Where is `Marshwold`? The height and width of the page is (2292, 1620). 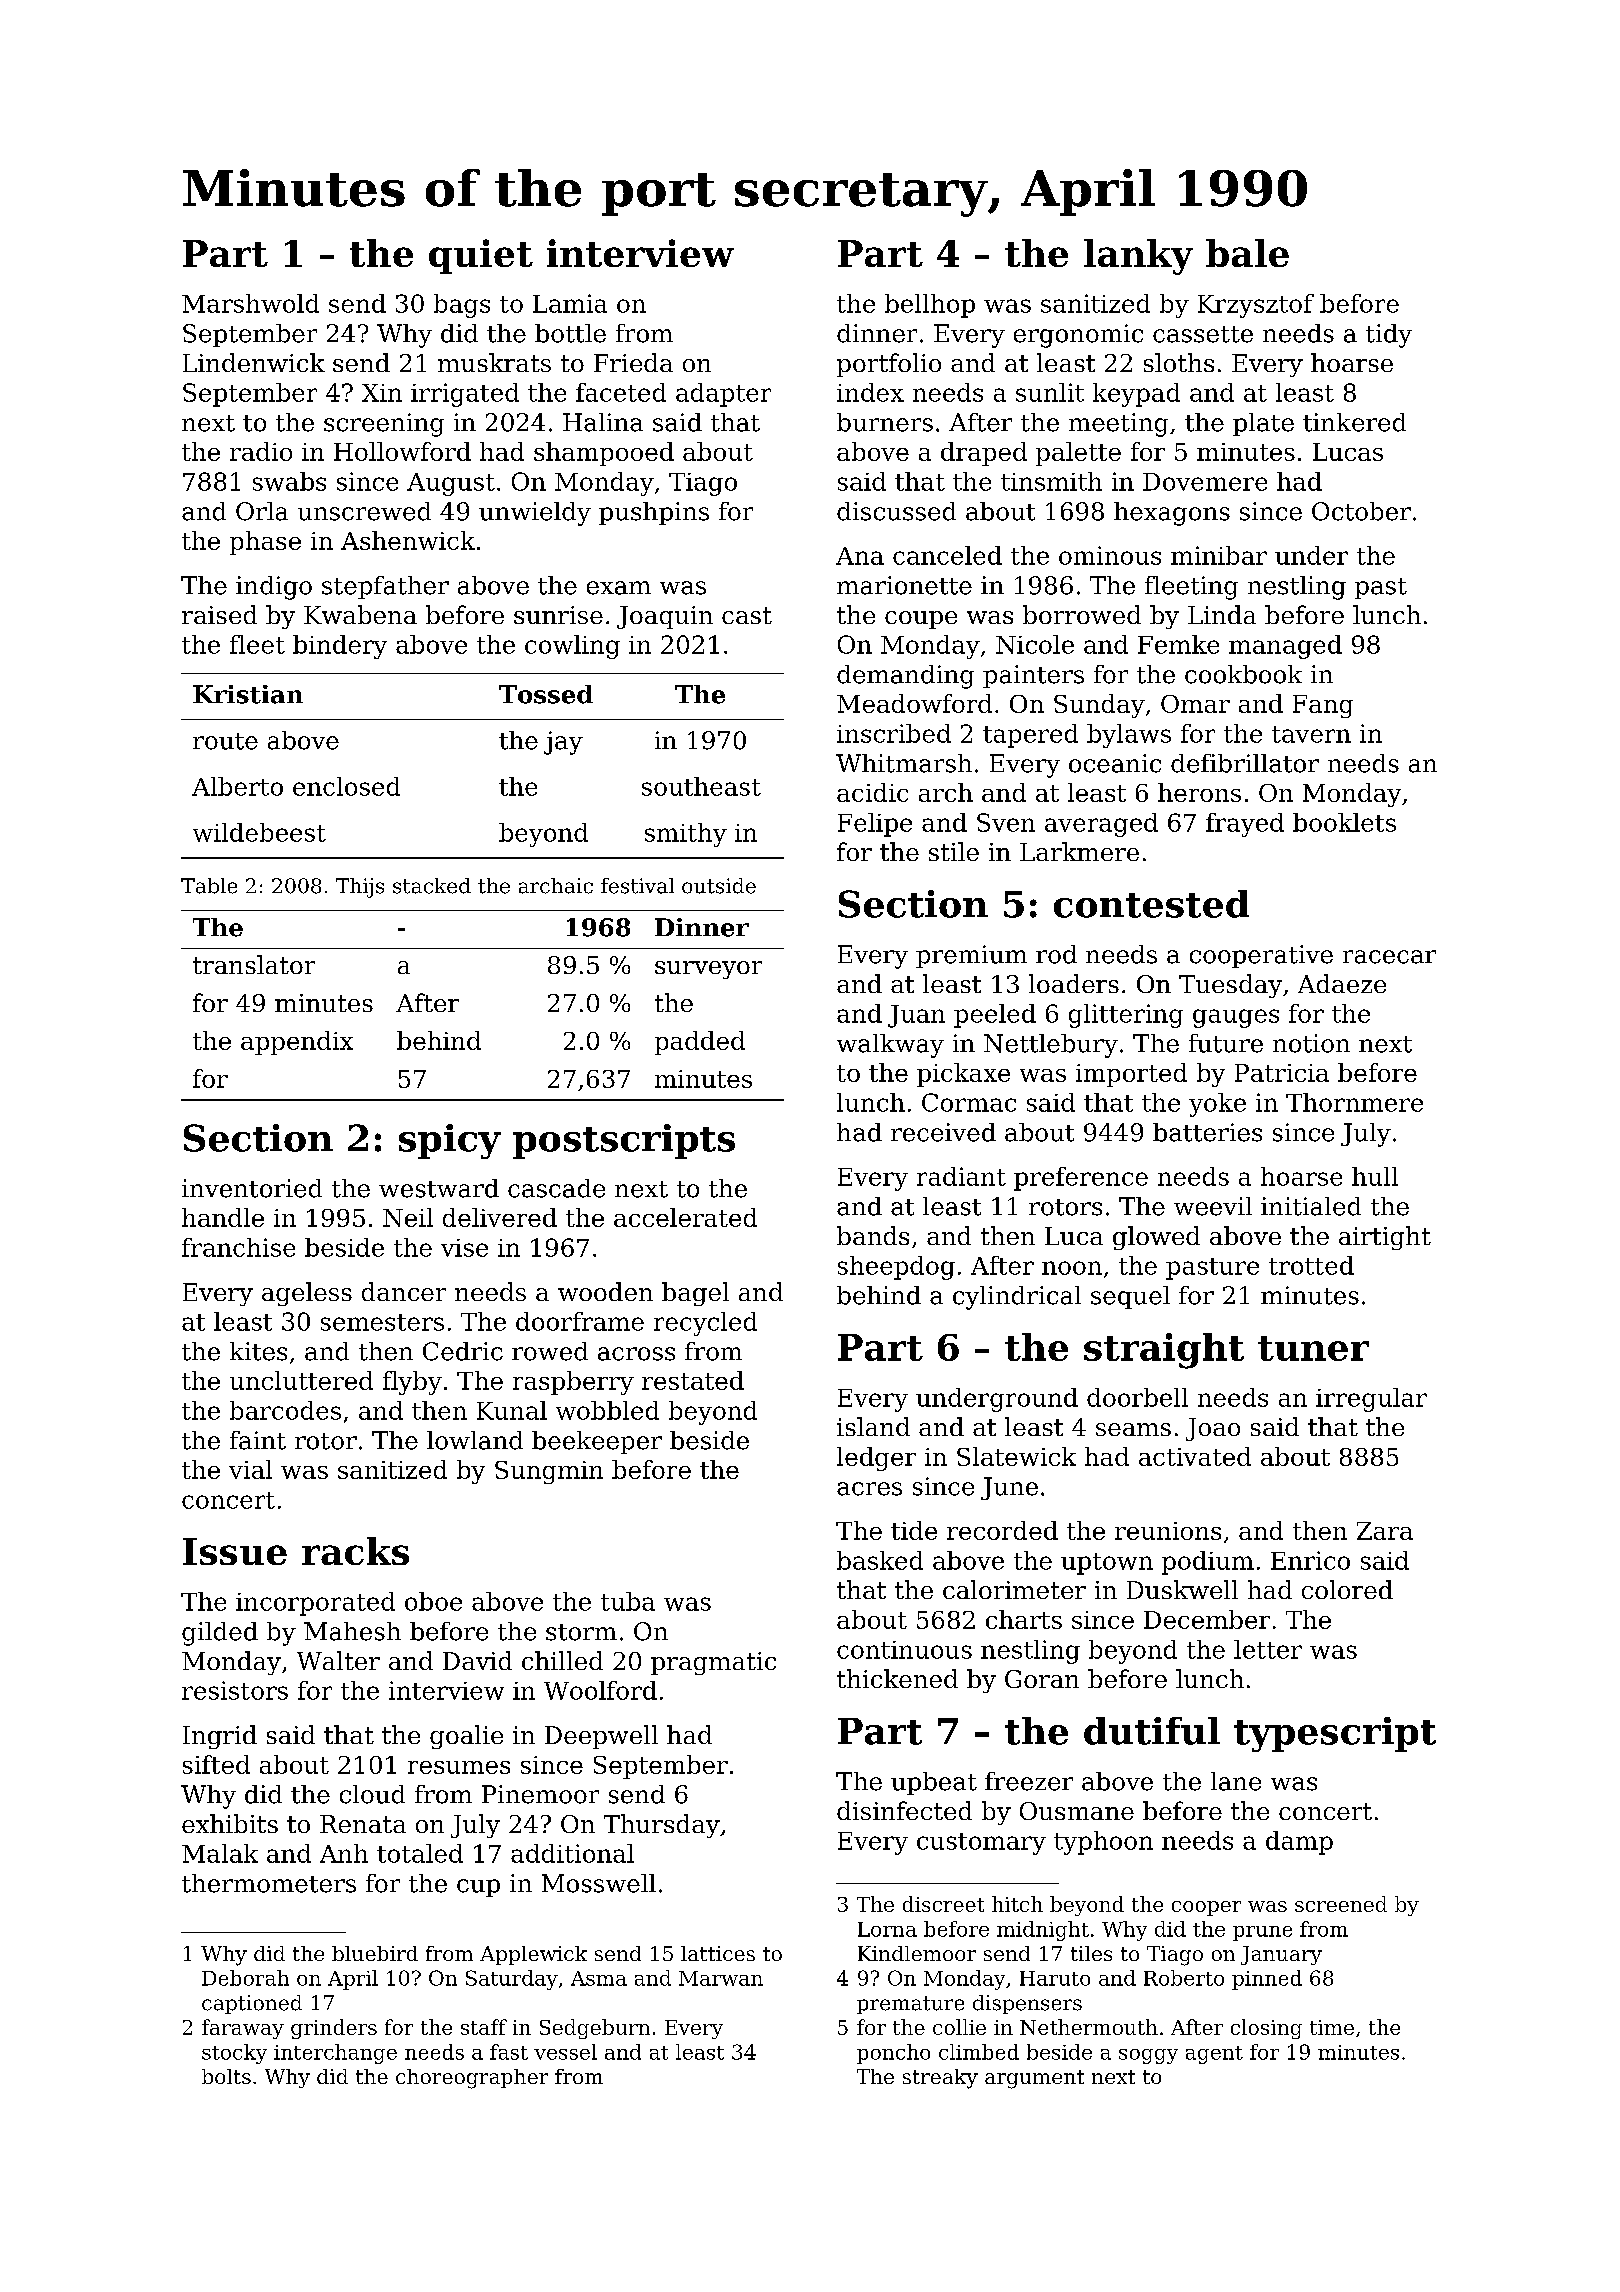
Marshwold is located at coordinates (250, 303).
